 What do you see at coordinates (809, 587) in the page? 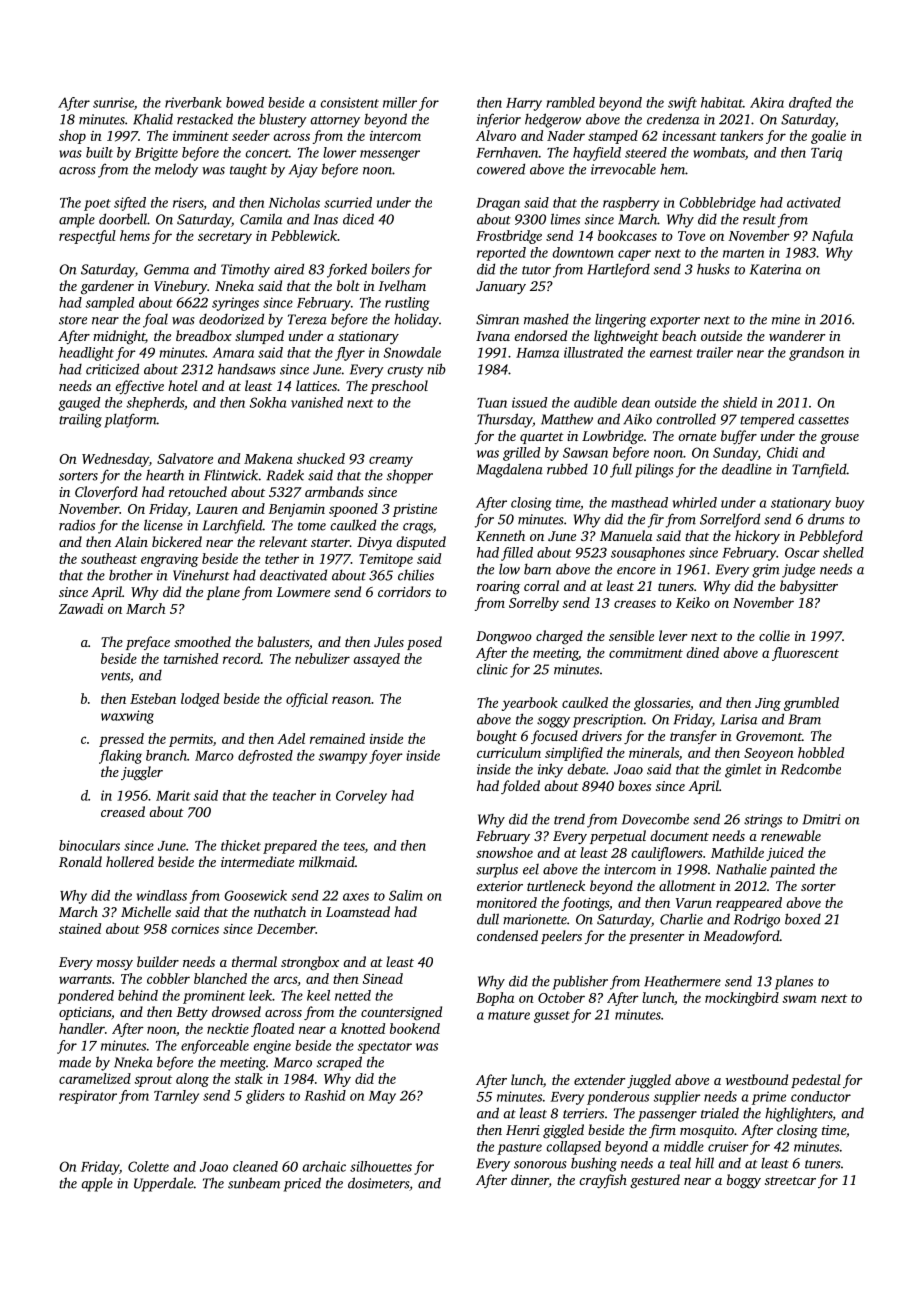
I see `babysitter` at bounding box center [809, 587].
